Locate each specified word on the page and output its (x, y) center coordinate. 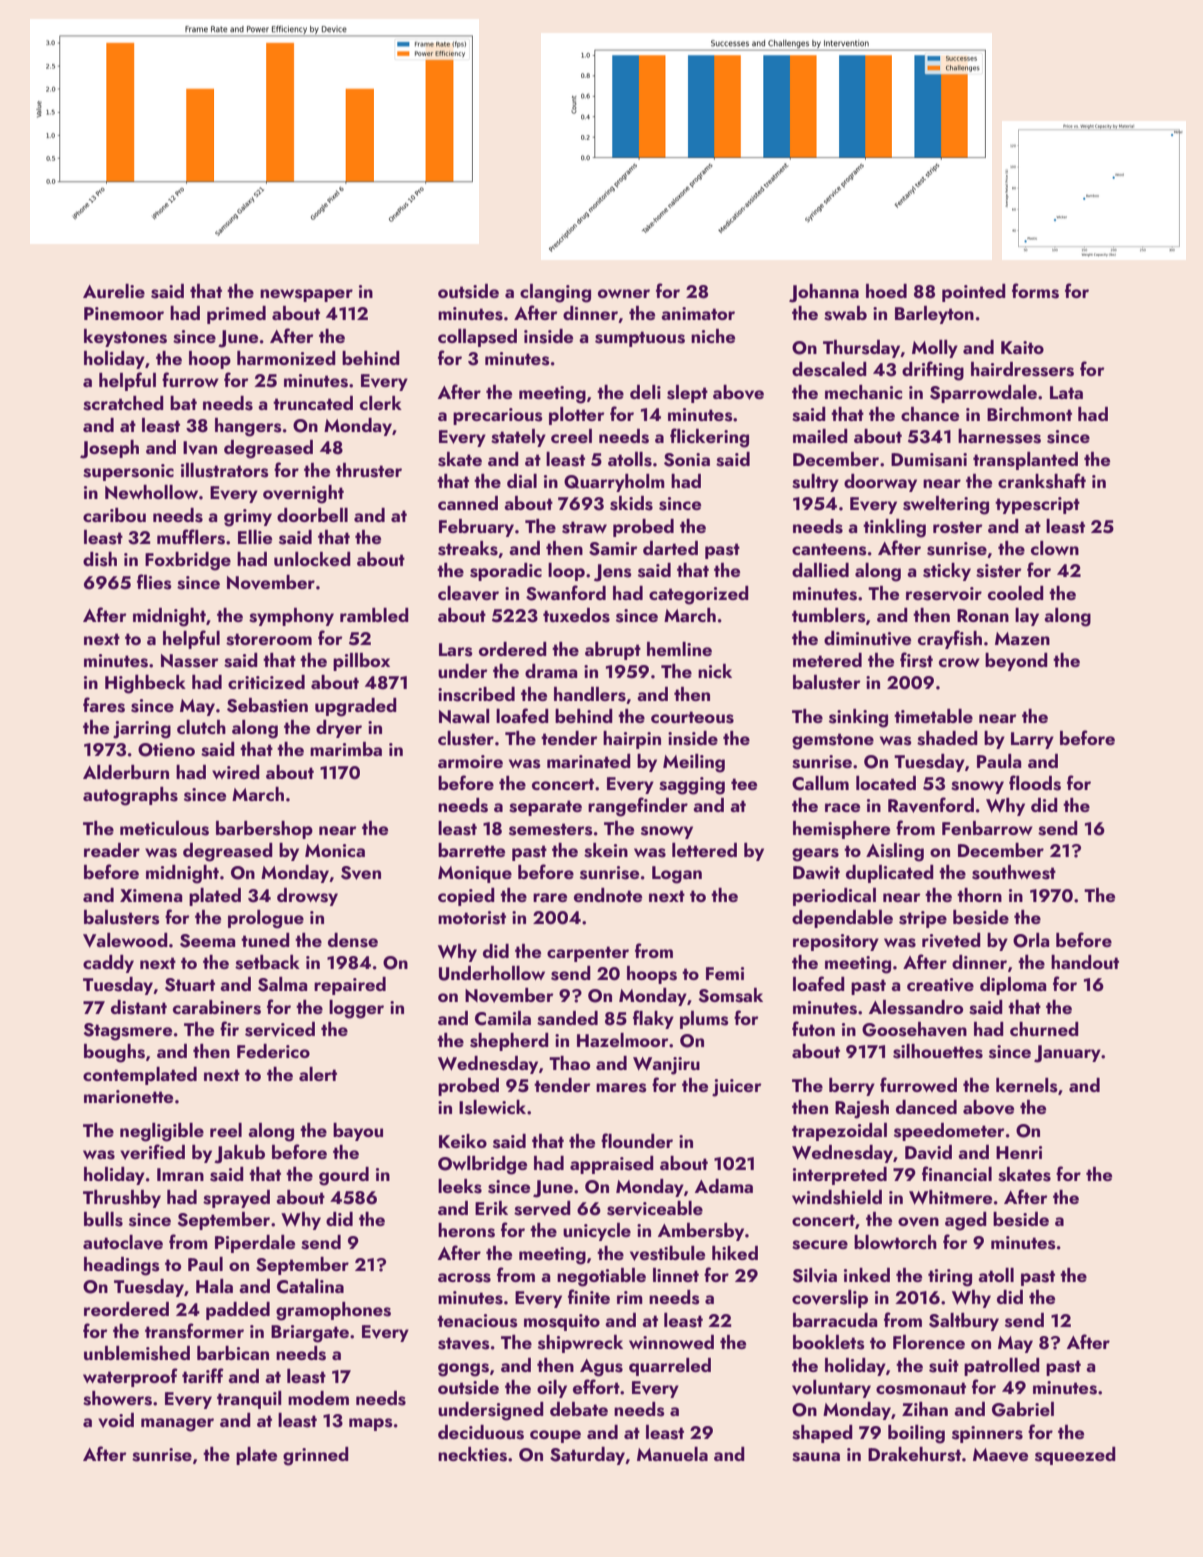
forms (1035, 291)
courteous (692, 717)
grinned (316, 1456)
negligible (162, 1132)
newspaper (306, 295)
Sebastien (267, 705)
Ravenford (931, 805)
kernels (1027, 1085)
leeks (460, 1186)
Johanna (824, 293)
